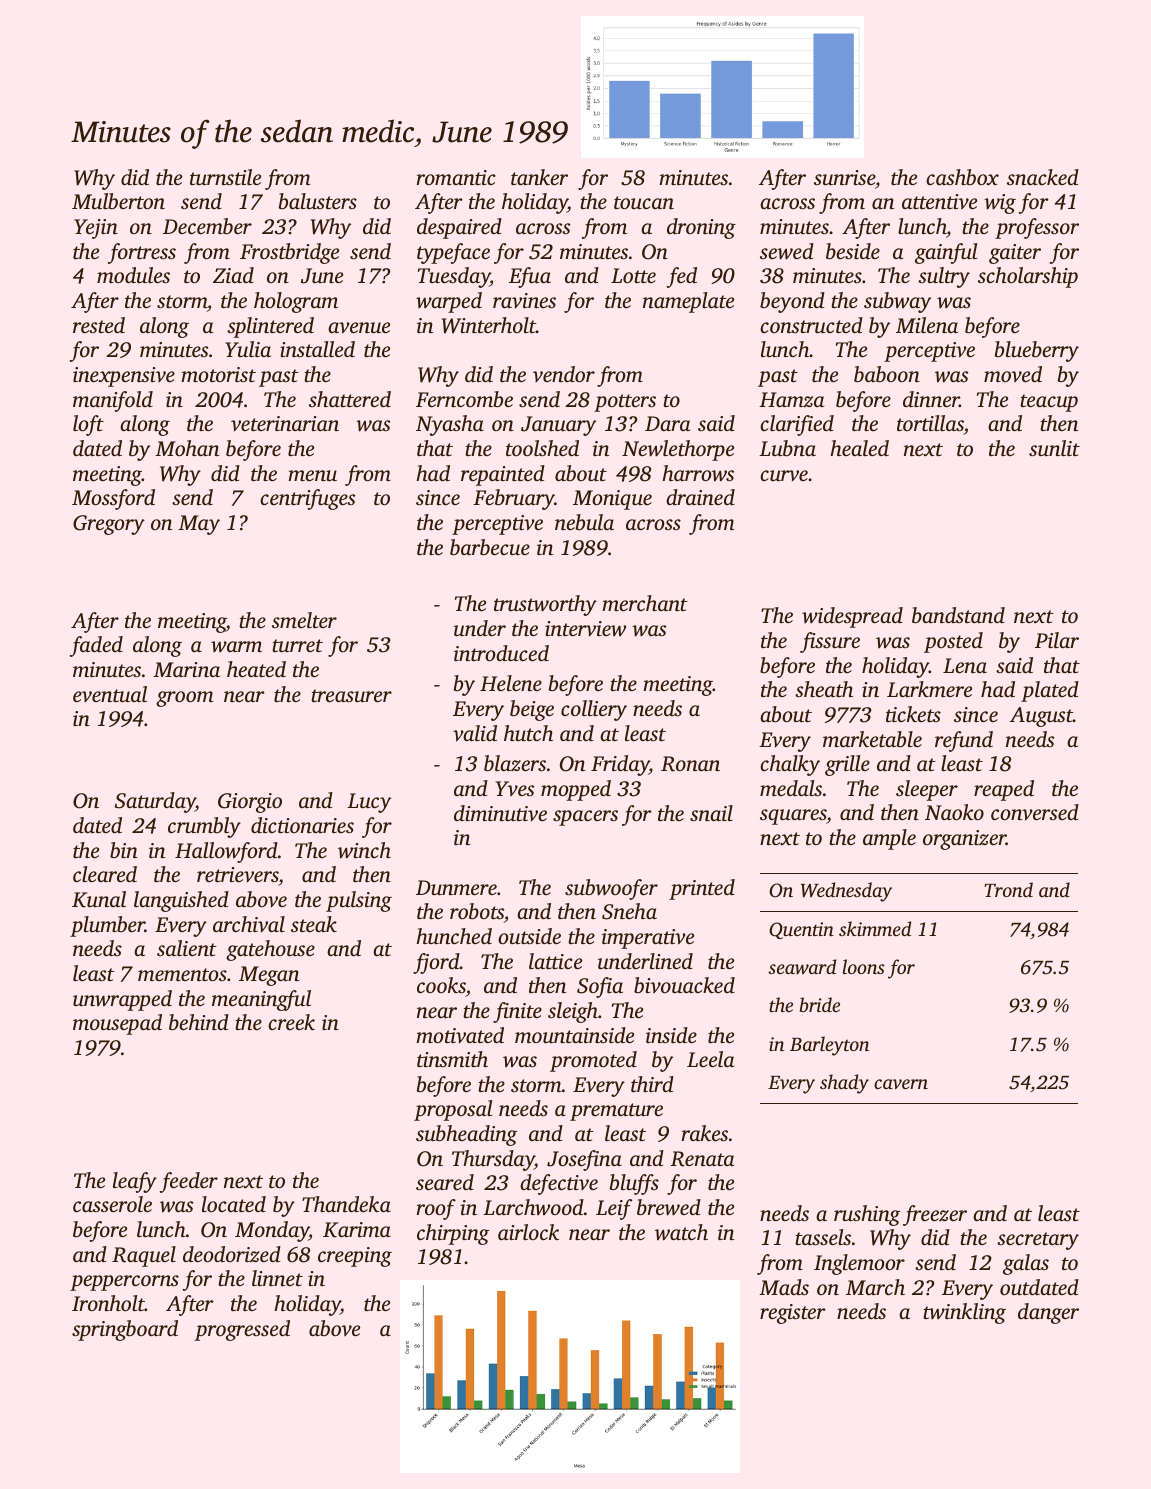 The width and height of the screenshot is (1151, 1489). What do you see at coordinates (225, 177) in the screenshot?
I see `turnstile` at bounding box center [225, 177].
